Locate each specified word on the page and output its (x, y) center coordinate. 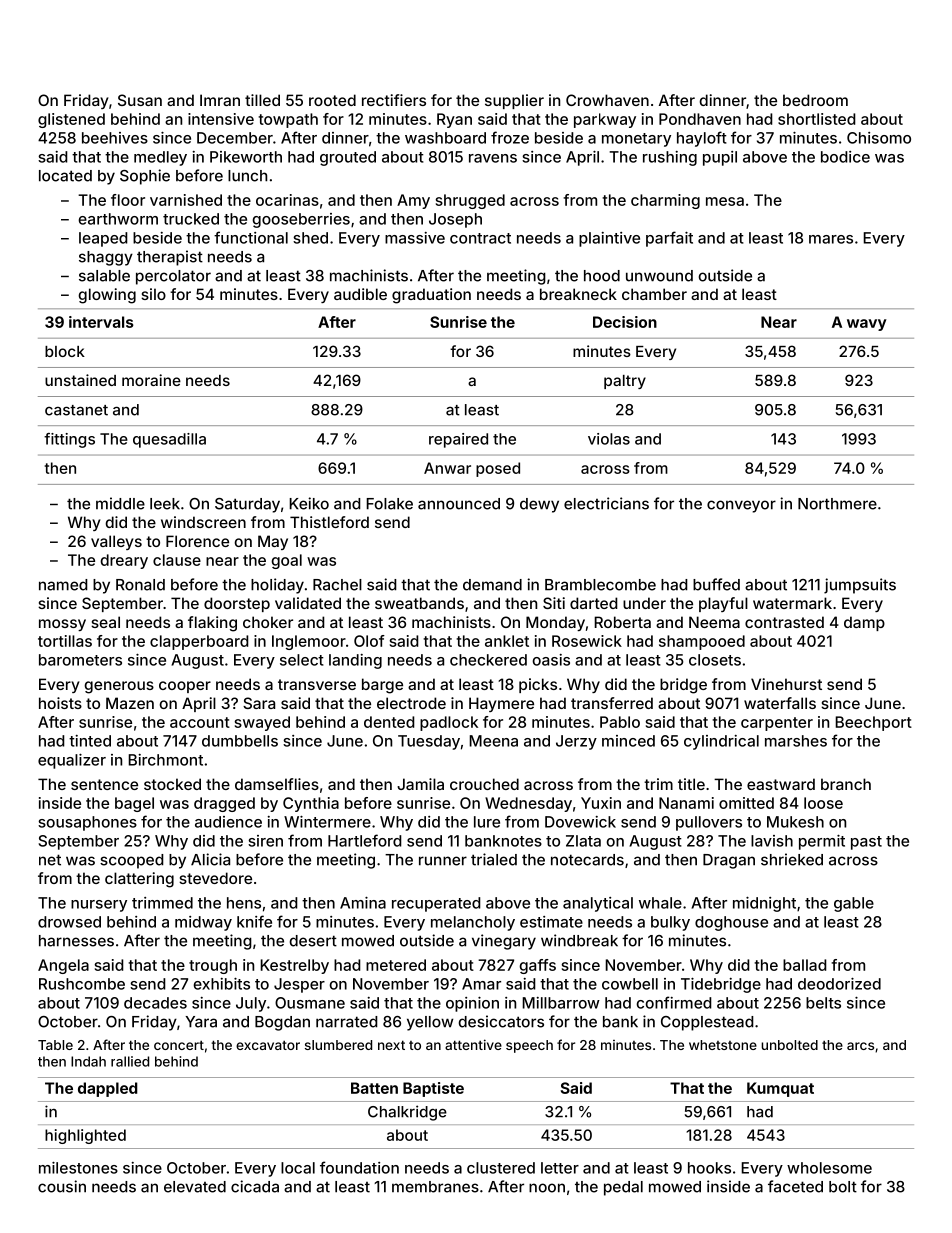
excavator (268, 1045)
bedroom (815, 100)
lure (487, 822)
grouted (348, 158)
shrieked (792, 859)
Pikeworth (246, 157)
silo (153, 294)
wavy (867, 325)
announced (459, 504)
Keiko (309, 503)
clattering (139, 880)
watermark (792, 603)
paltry (625, 382)
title (691, 784)
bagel (134, 804)
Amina (363, 903)
